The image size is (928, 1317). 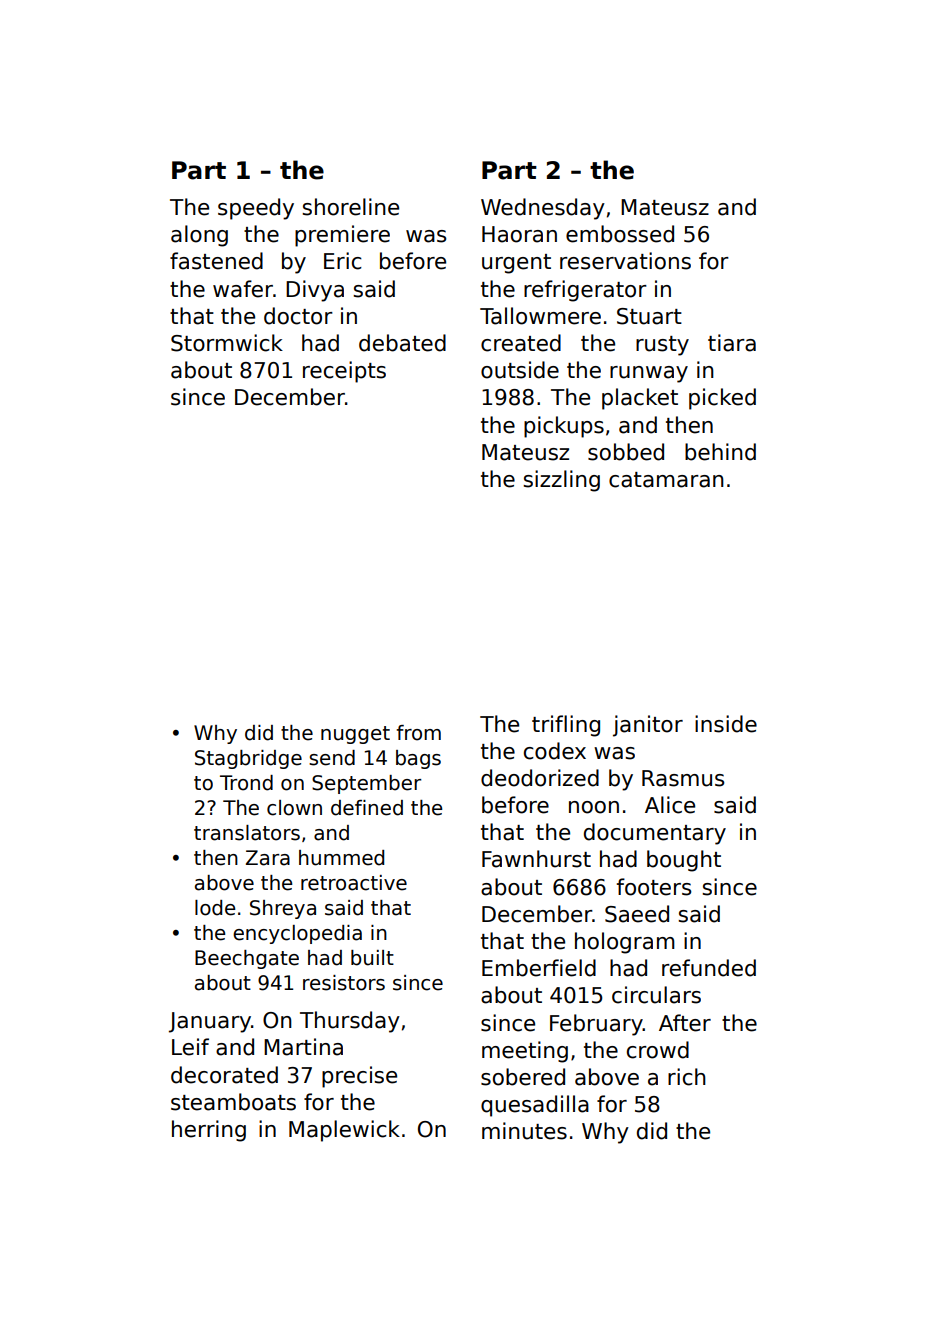 I want to click on from, so click(x=418, y=733).
